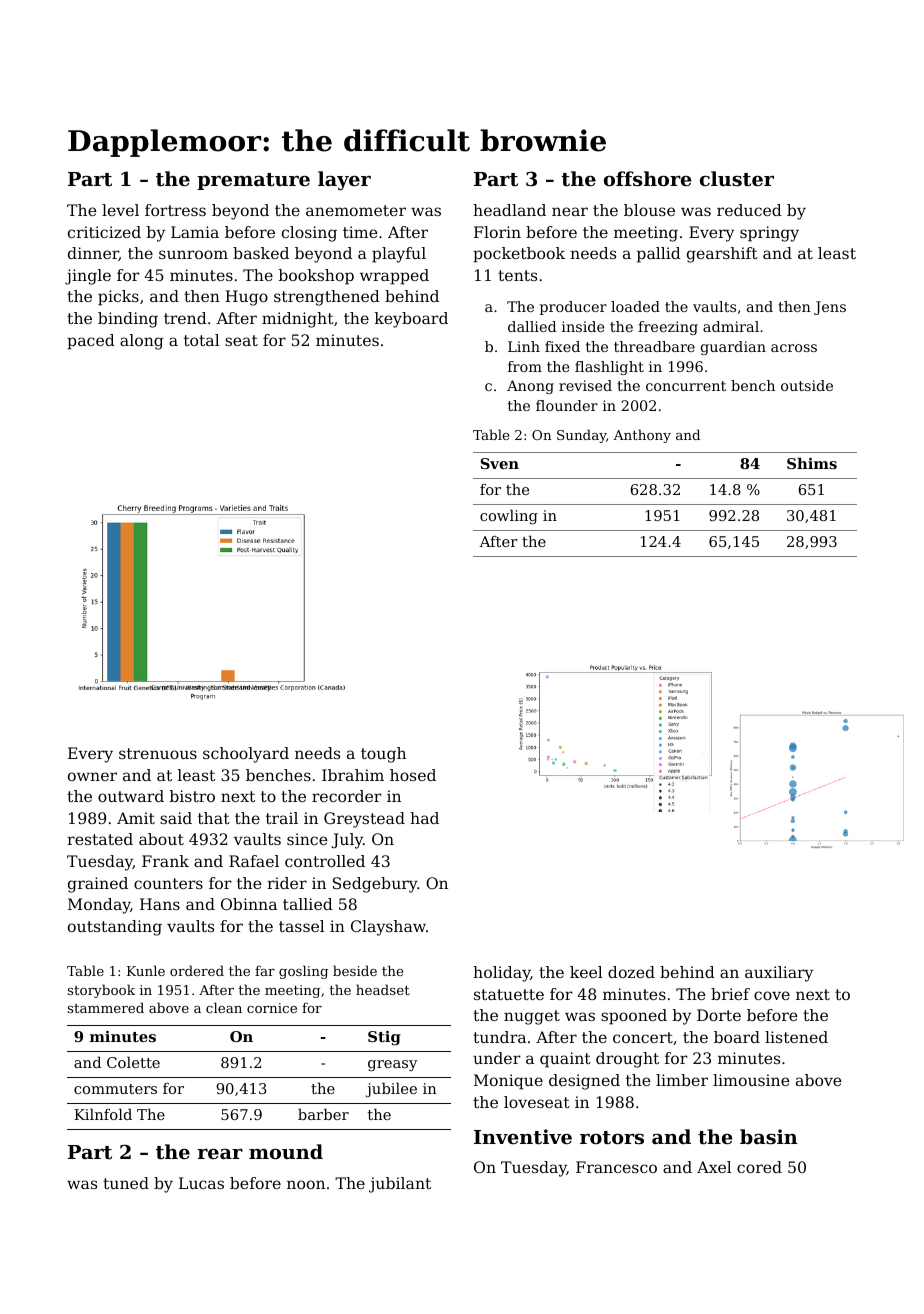 This image has width=924, height=1314. I want to click on paced, so click(91, 342).
